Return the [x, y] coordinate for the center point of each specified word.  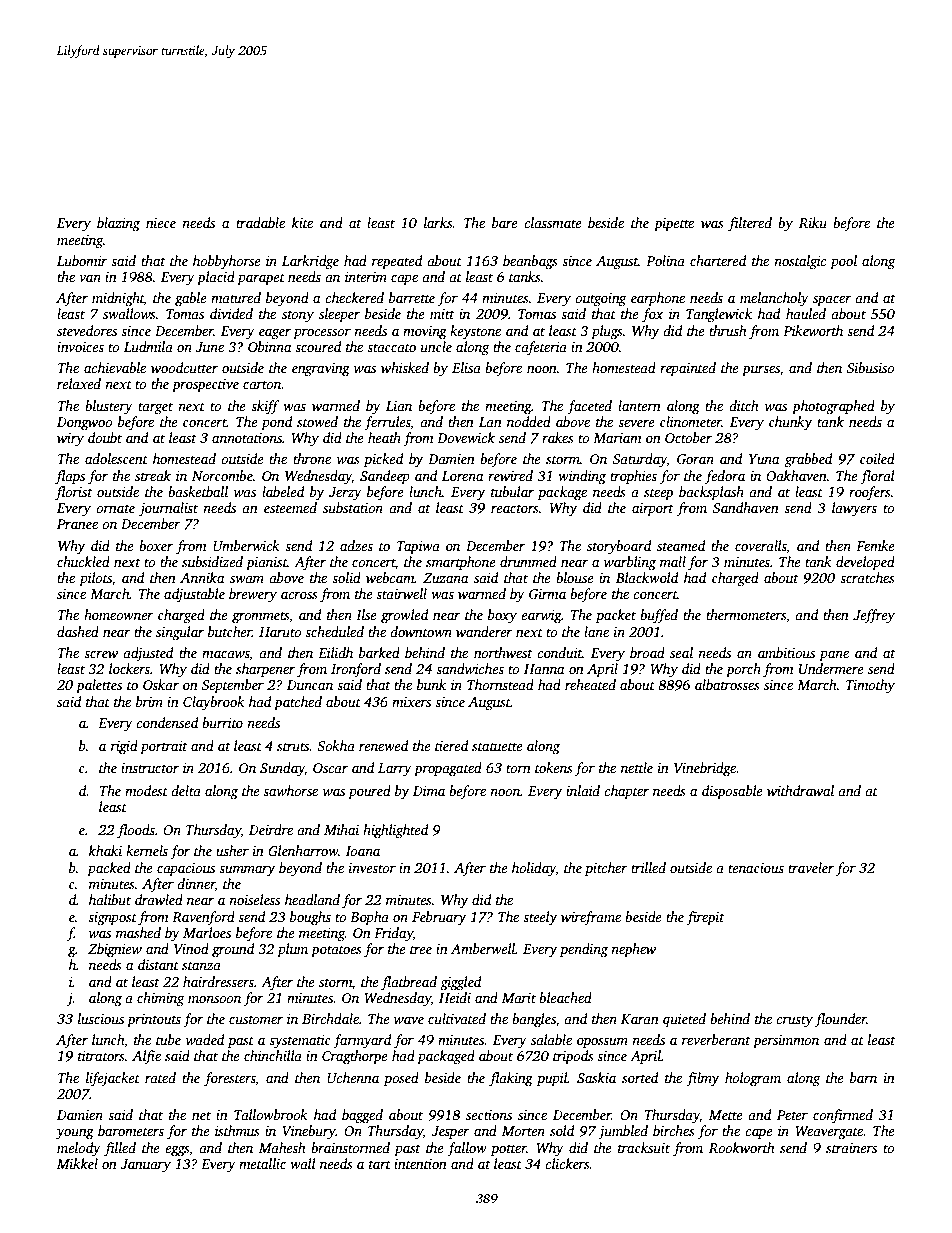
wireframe [591, 918]
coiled [877, 458]
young [75, 1134]
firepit [705, 918]
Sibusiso [871, 367]
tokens [554, 767]
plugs [607, 332]
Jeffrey [874, 616]
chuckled [83, 561]
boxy [502, 616]
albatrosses [727, 684]
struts [293, 746]
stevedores [87, 330]
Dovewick [466, 437]
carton [262, 384]
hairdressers [218, 981]
